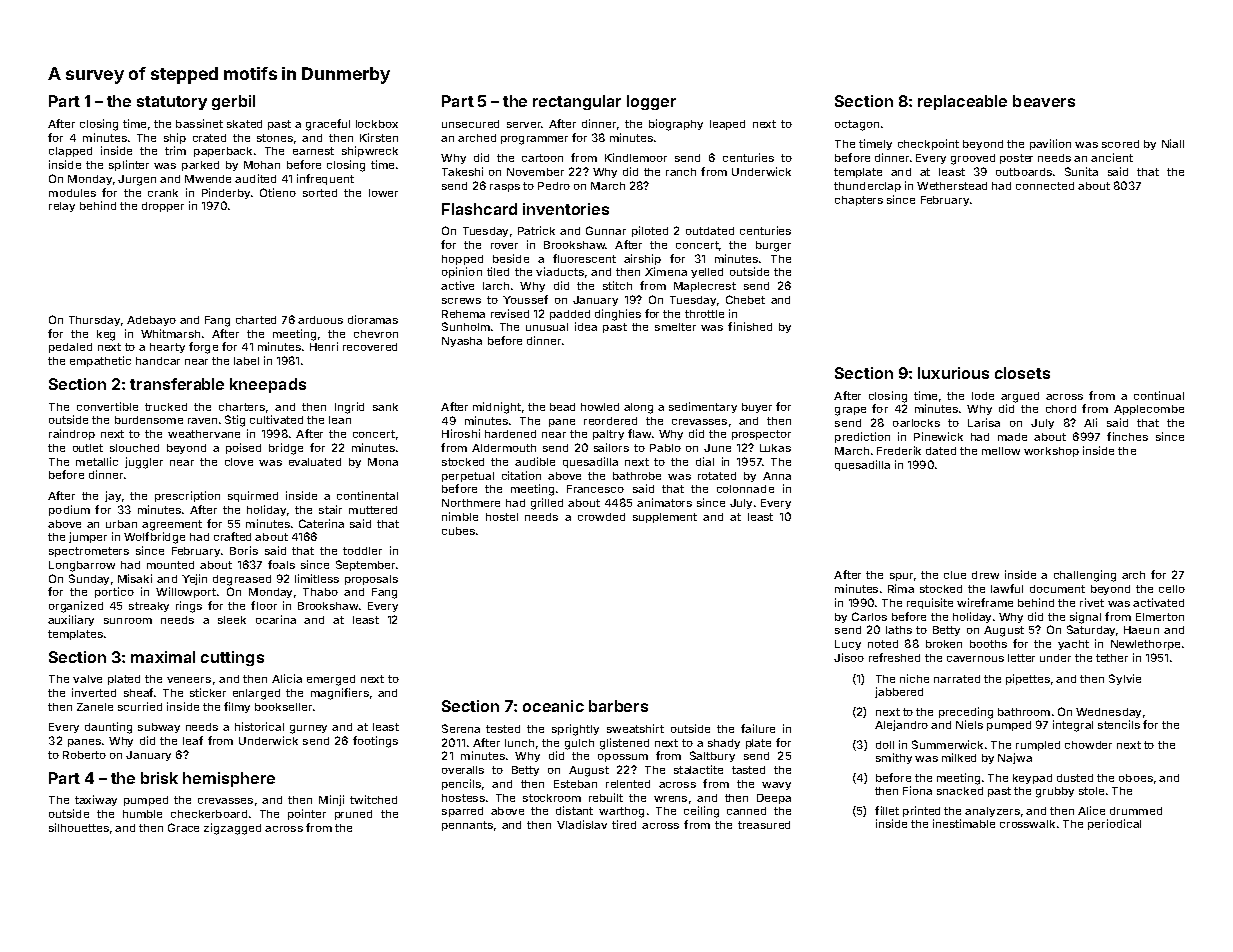 This screenshot has width=1233, height=952. Describe the element at coordinates (175, 150) in the screenshot. I see `trim` at that location.
